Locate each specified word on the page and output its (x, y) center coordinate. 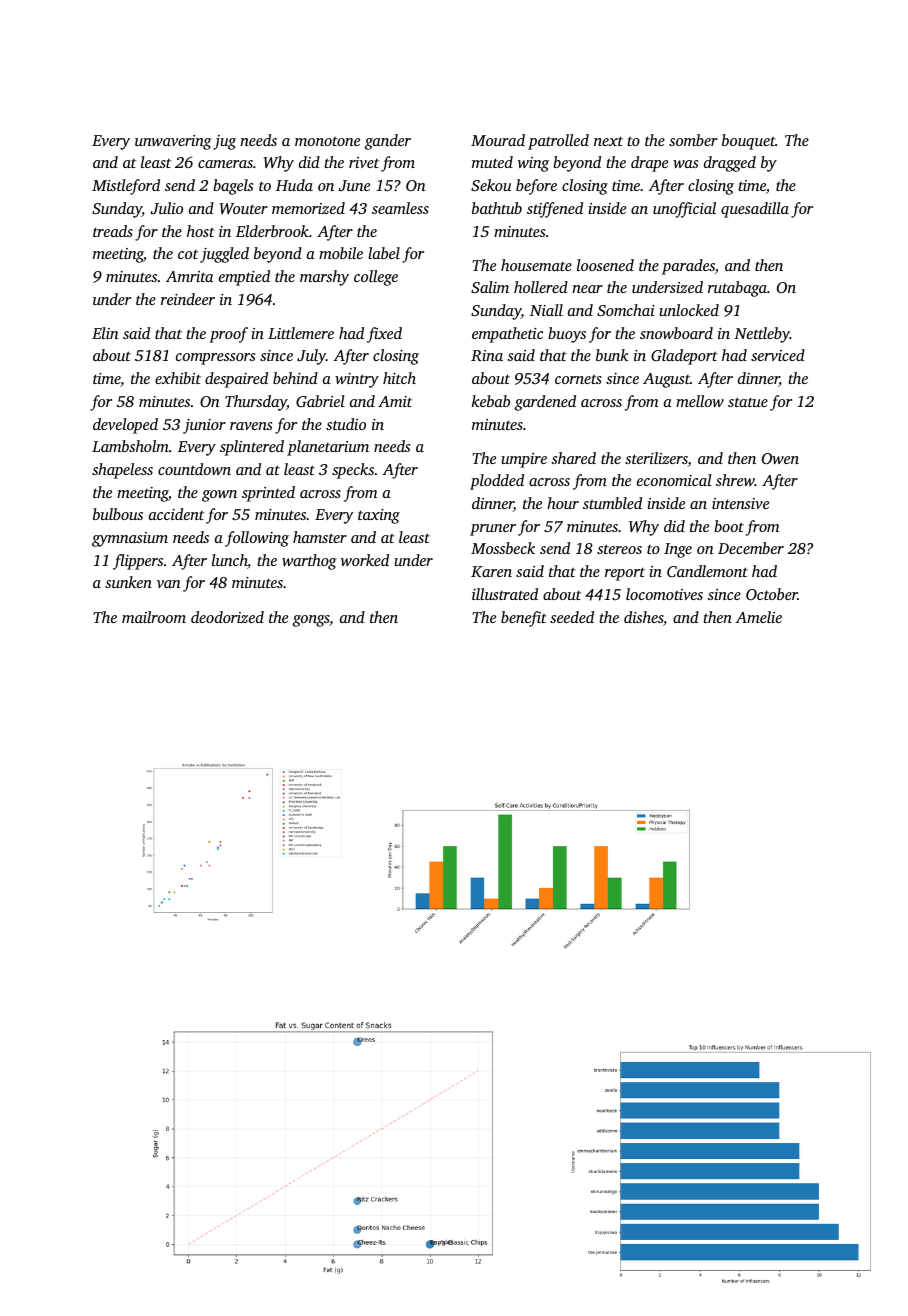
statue (748, 402)
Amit (395, 401)
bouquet (748, 142)
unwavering (173, 142)
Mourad (498, 140)
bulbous (118, 514)
